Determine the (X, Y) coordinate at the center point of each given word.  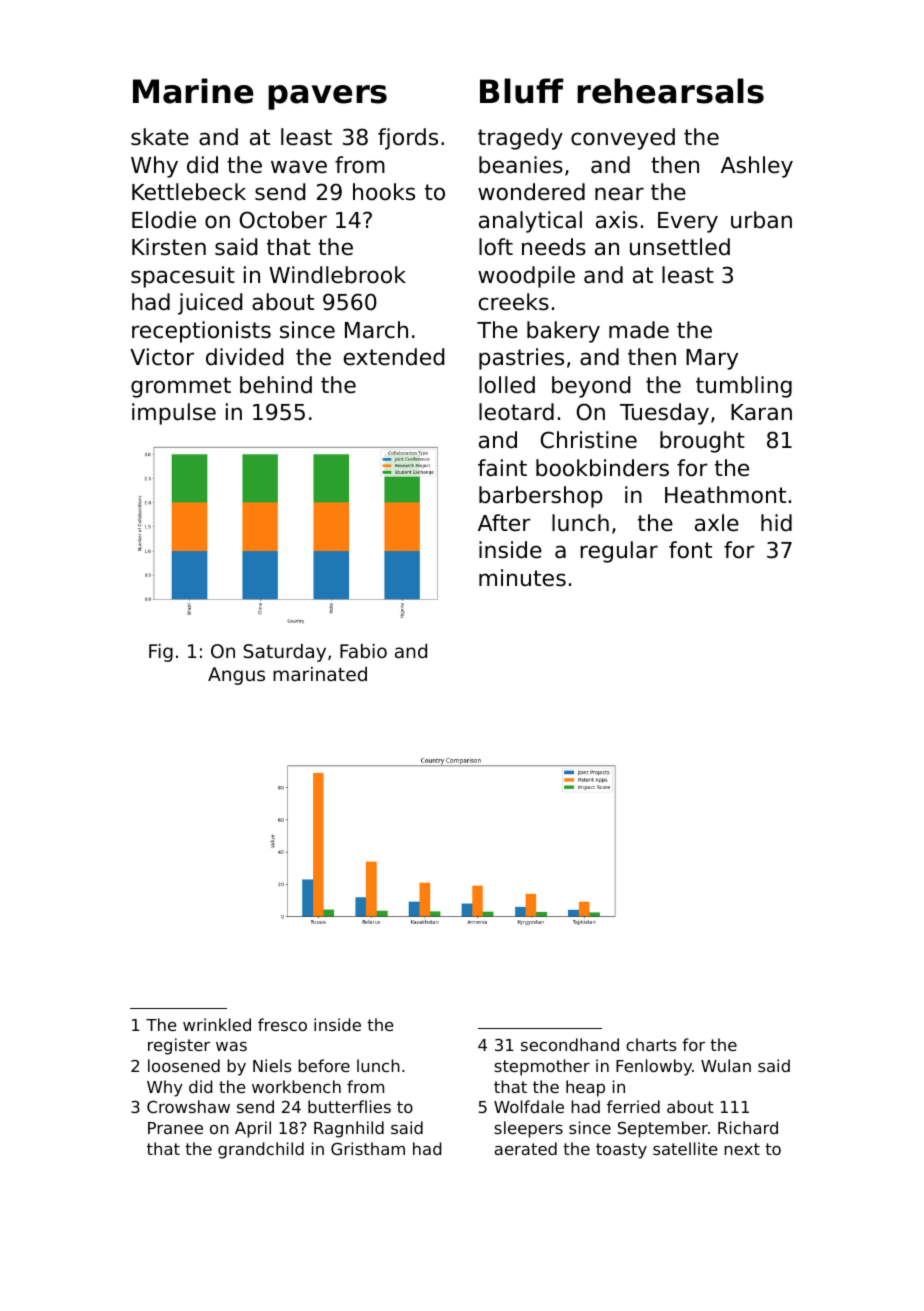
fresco (282, 1024)
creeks (514, 302)
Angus (236, 676)
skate (160, 137)
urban (761, 220)
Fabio (363, 651)
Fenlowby (654, 1067)
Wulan (726, 1065)
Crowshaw (188, 1106)
